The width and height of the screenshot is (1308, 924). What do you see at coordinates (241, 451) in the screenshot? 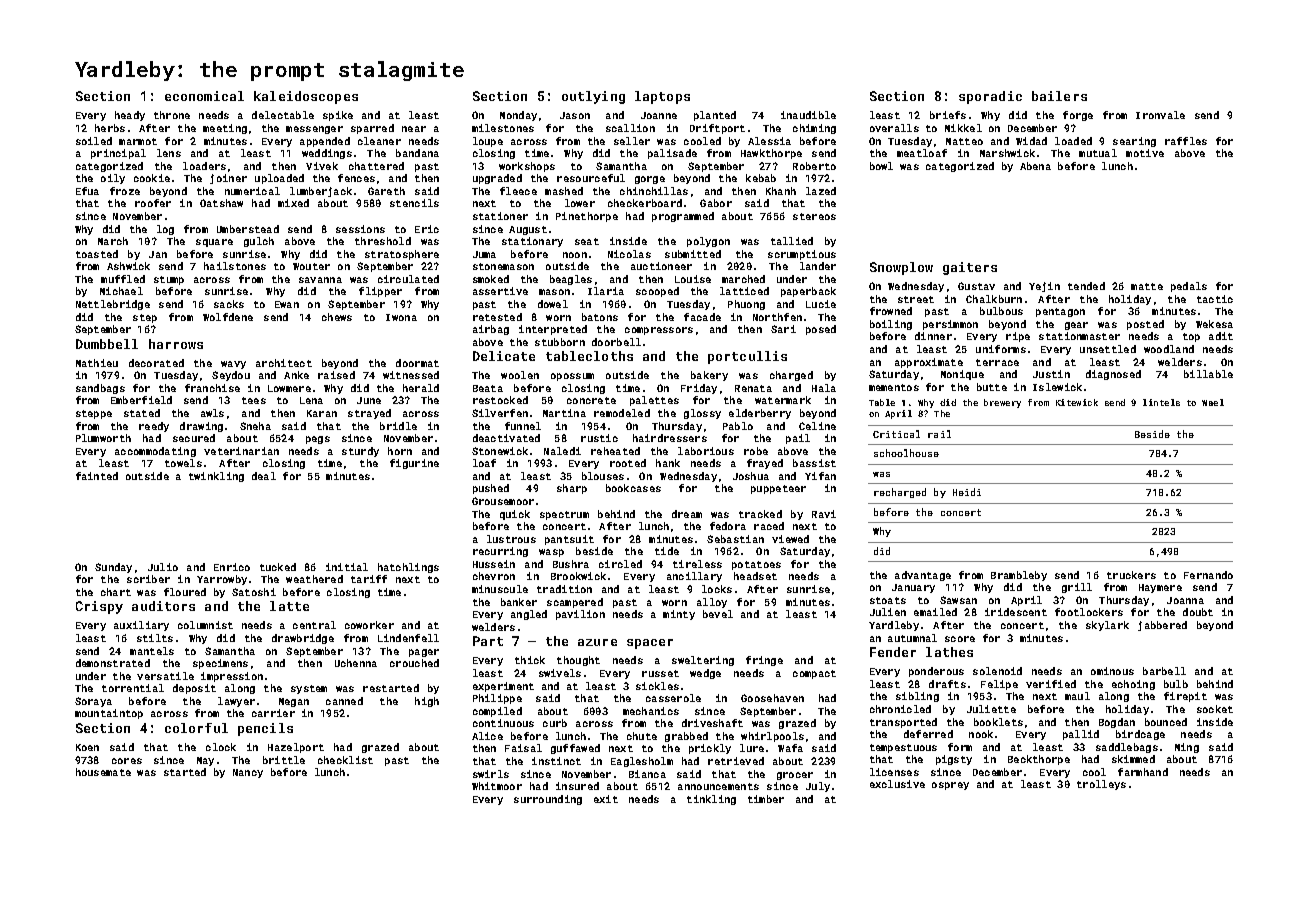
I see `veterinarian` at bounding box center [241, 451].
